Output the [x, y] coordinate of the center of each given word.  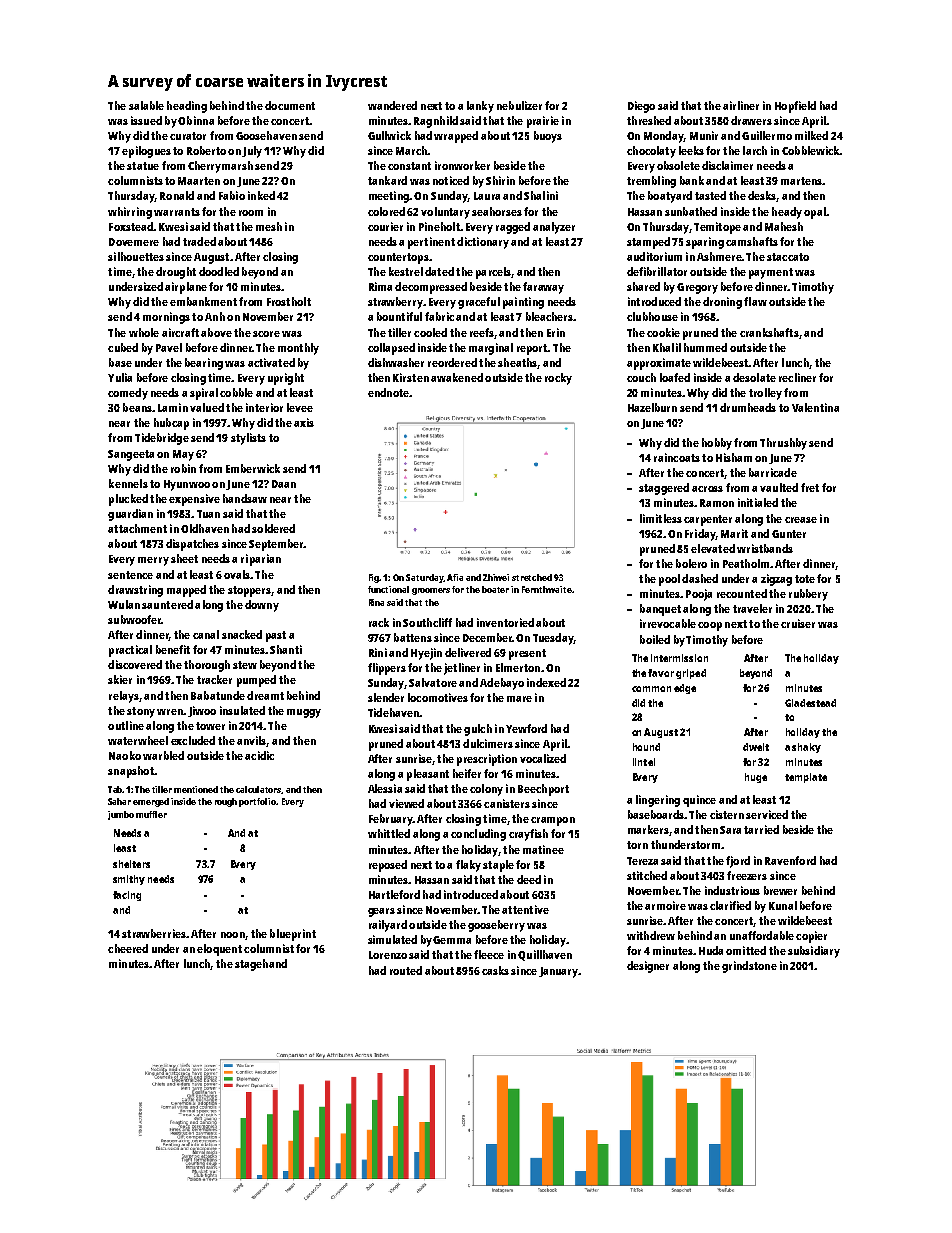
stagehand [261, 965]
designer [648, 967]
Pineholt [439, 226]
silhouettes [136, 256]
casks [495, 970]
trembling [651, 182]
